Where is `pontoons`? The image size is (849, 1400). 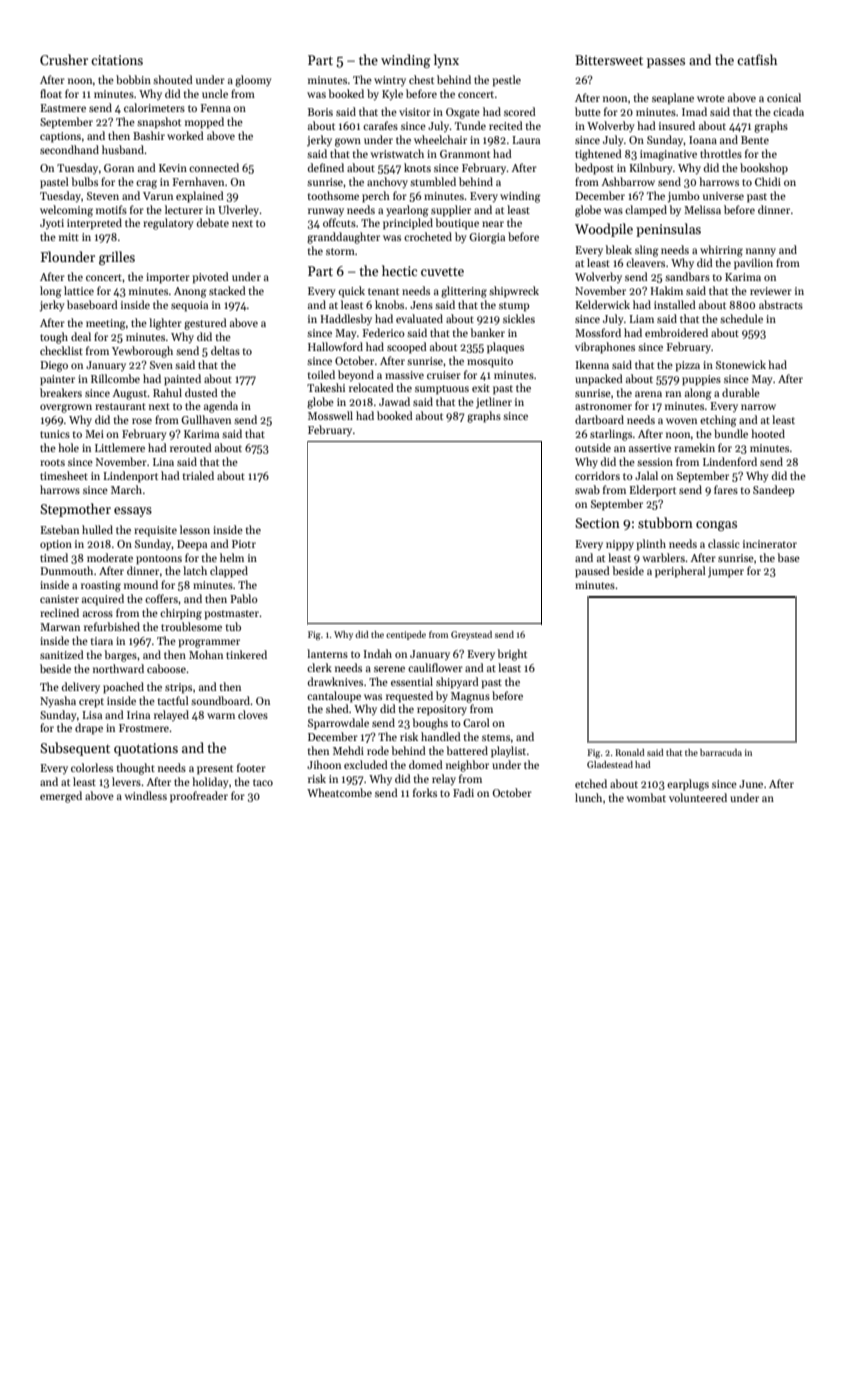
pontoons is located at coordinates (159, 560).
